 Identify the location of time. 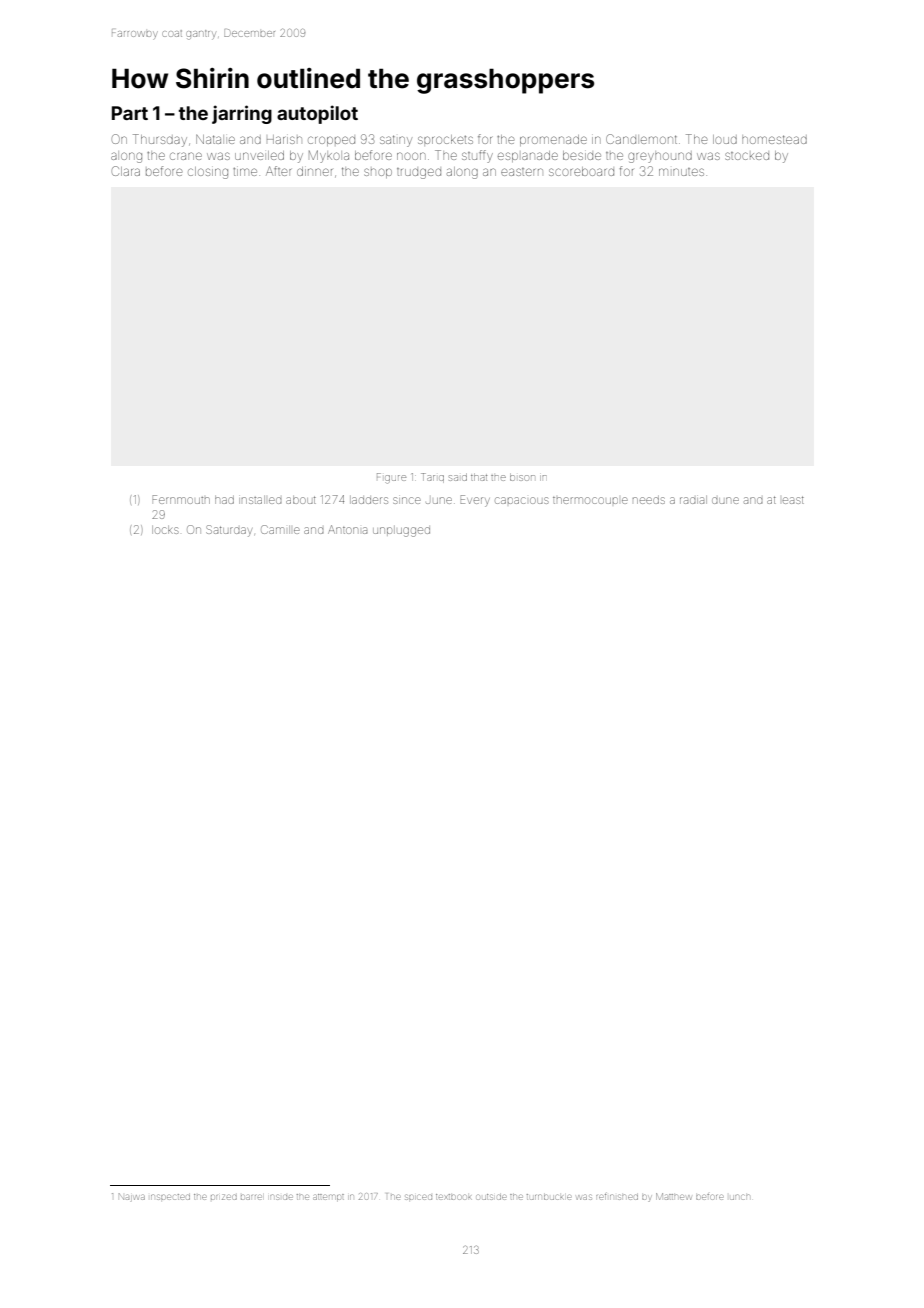
(245, 172).
